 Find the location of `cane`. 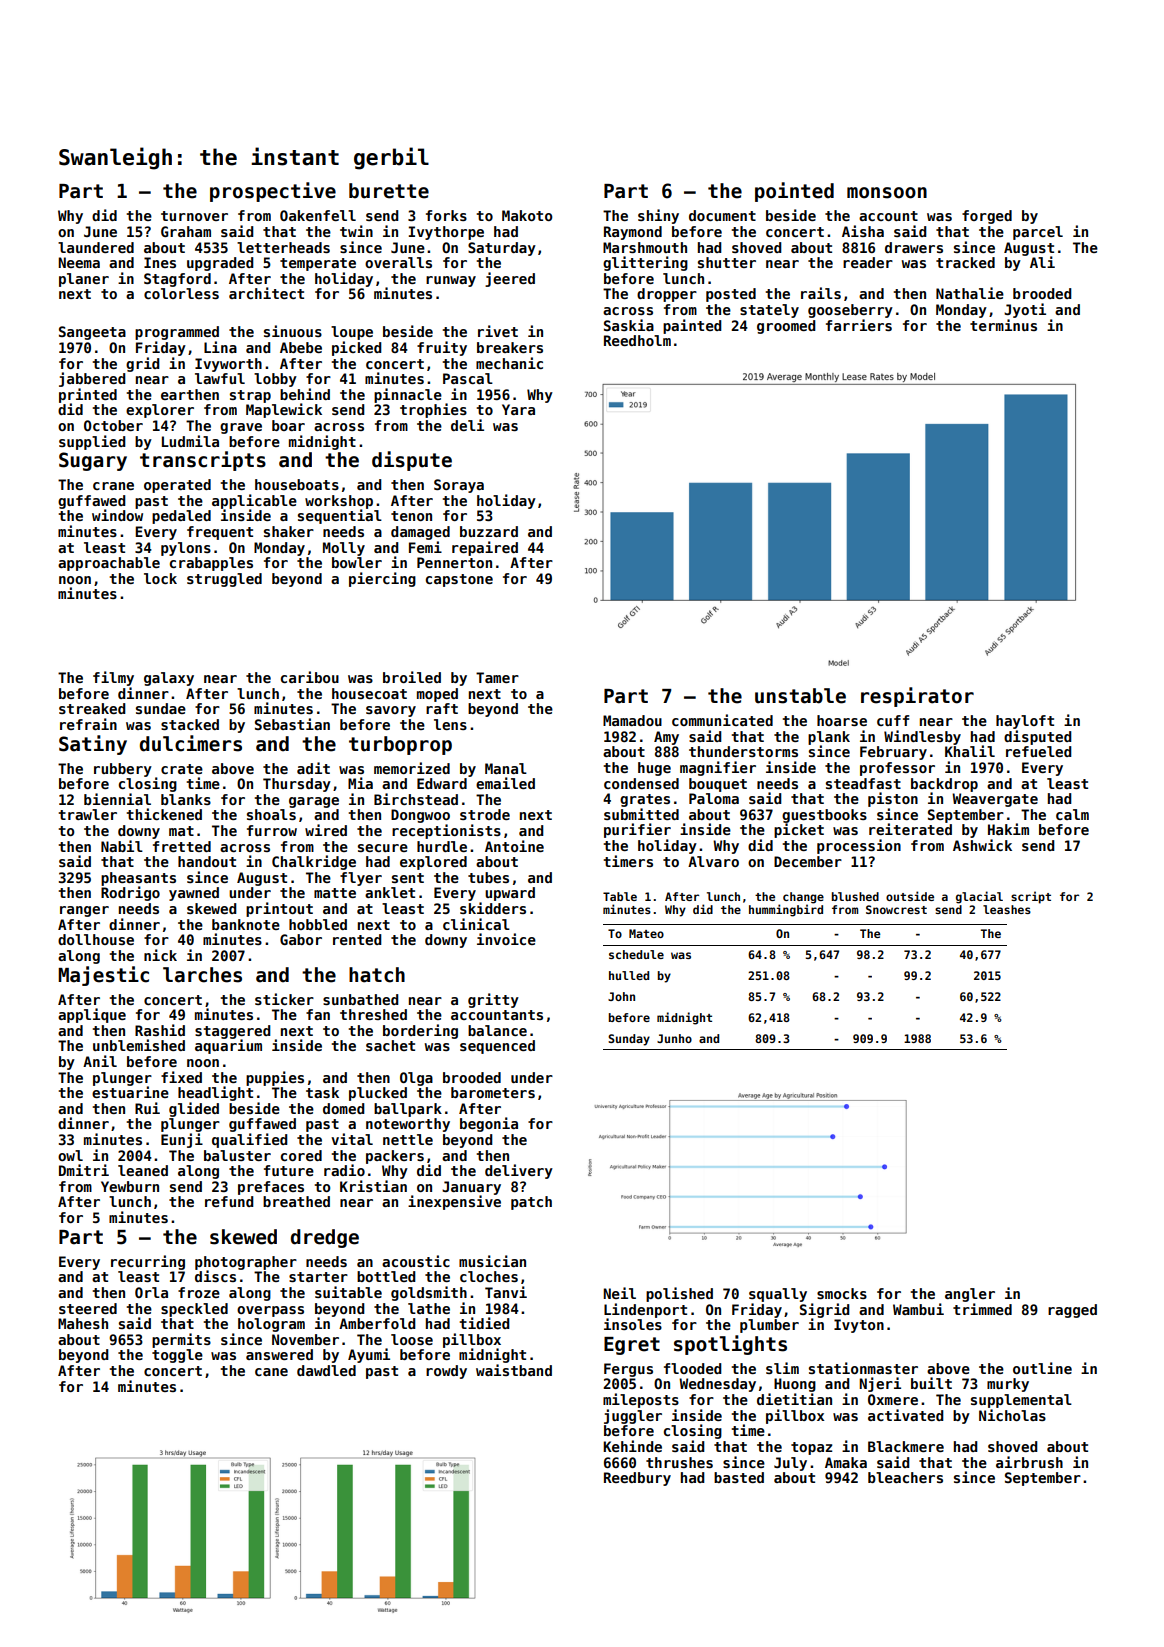

cane is located at coordinates (271, 1372).
